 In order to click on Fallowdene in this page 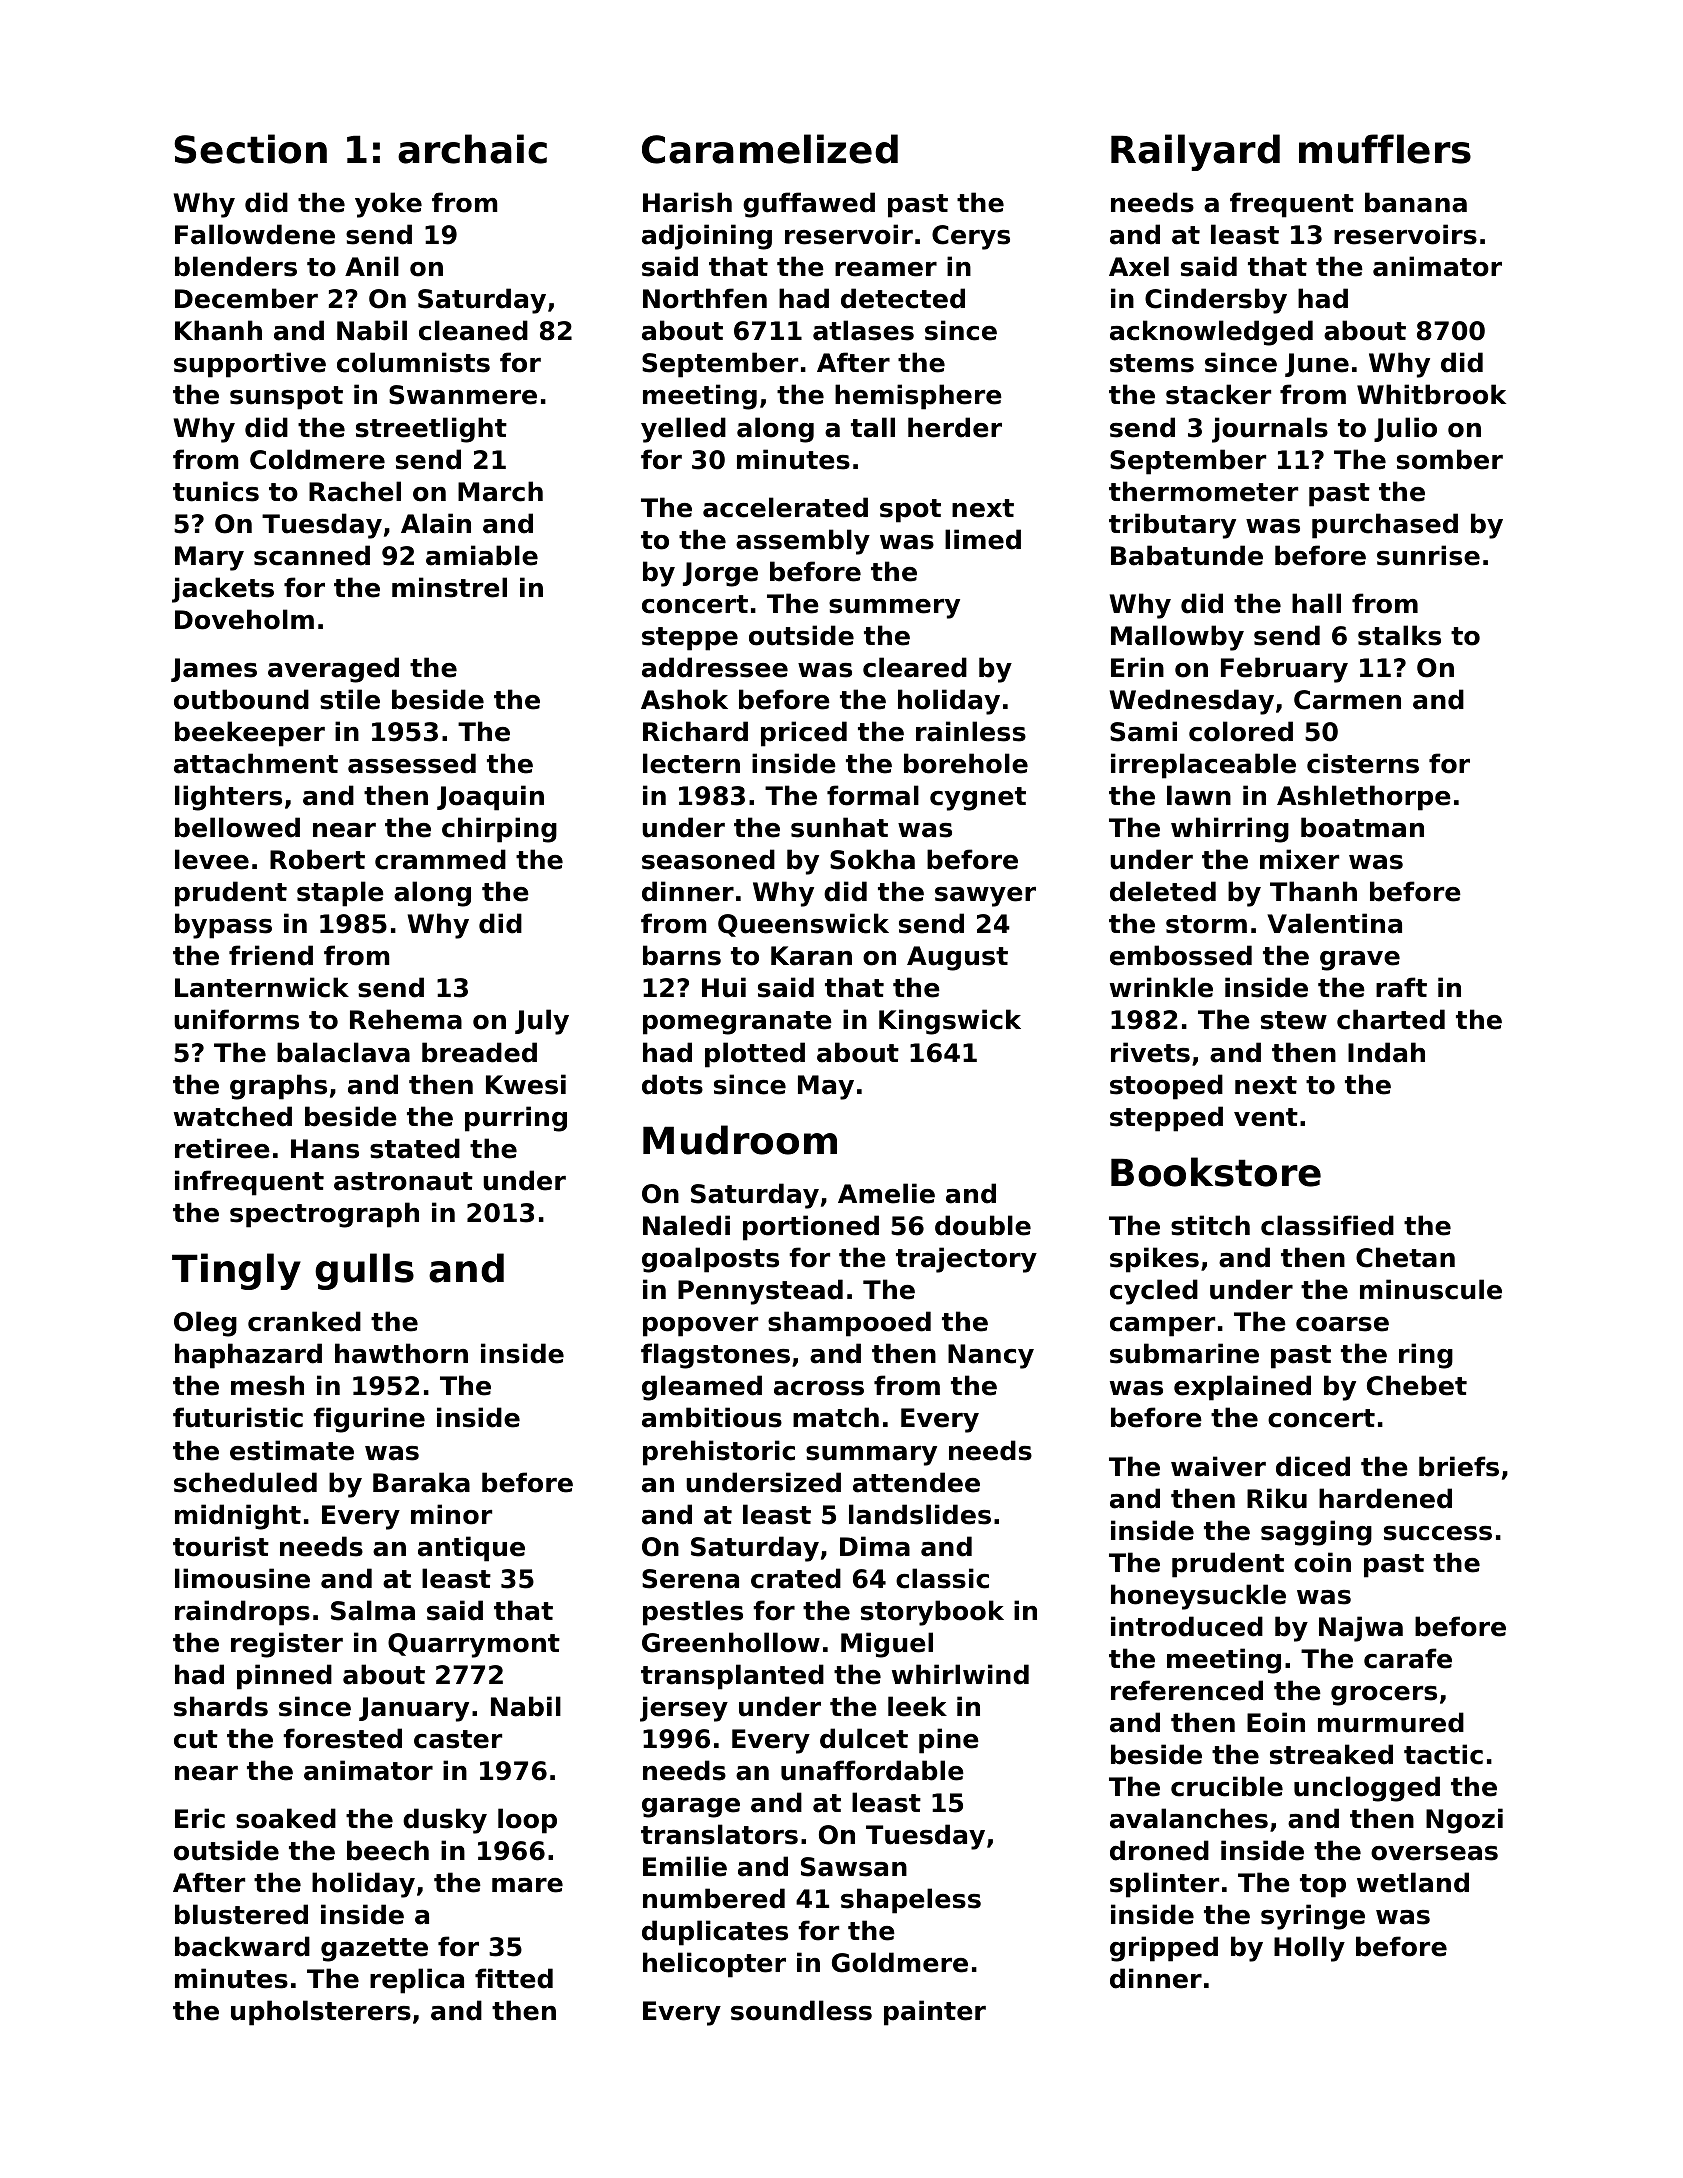, I will do `click(255, 234)`.
